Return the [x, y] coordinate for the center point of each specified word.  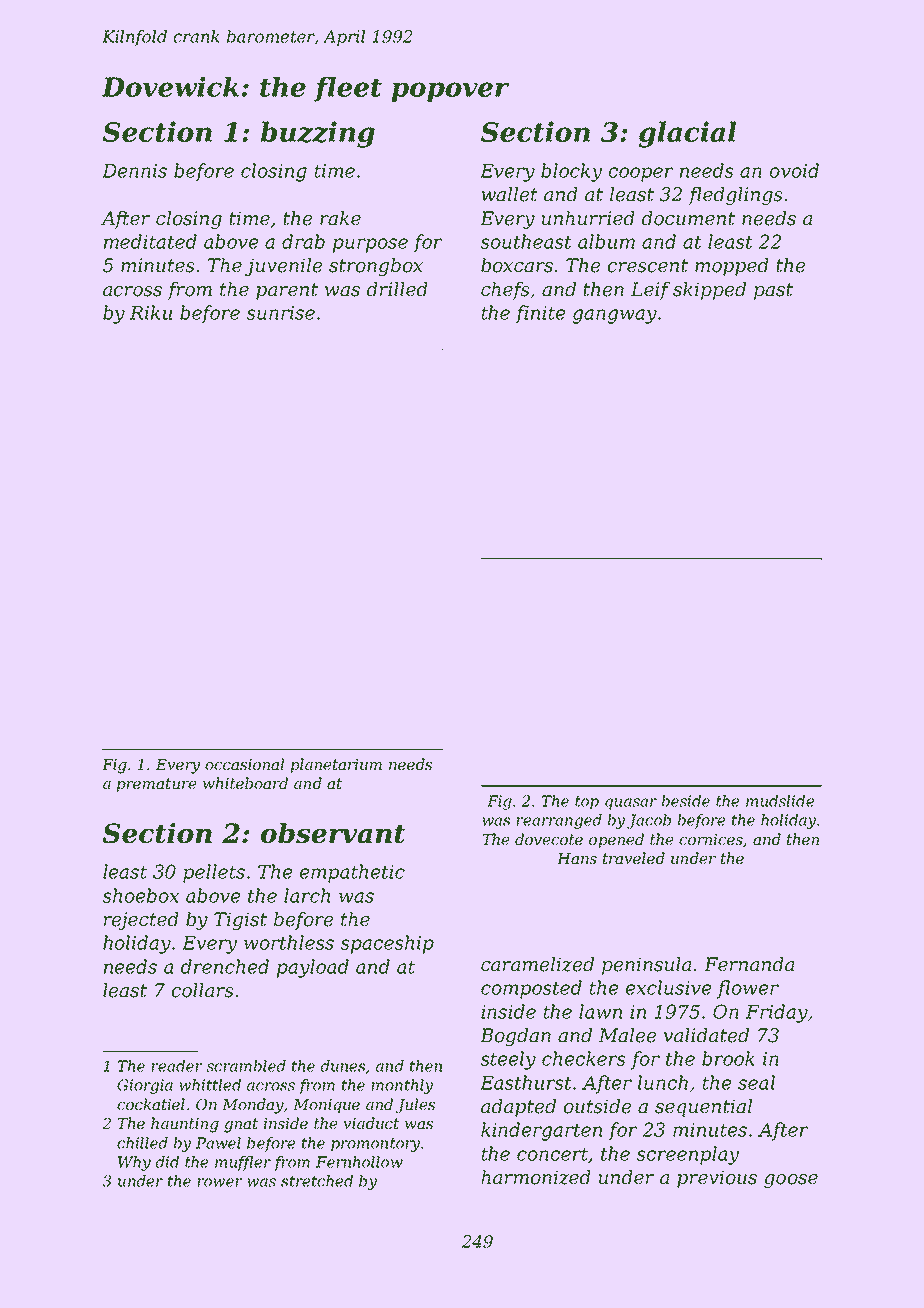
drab [303, 241]
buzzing [318, 134]
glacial [687, 134]
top [587, 803]
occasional [244, 764]
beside [686, 801]
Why [134, 1163]
